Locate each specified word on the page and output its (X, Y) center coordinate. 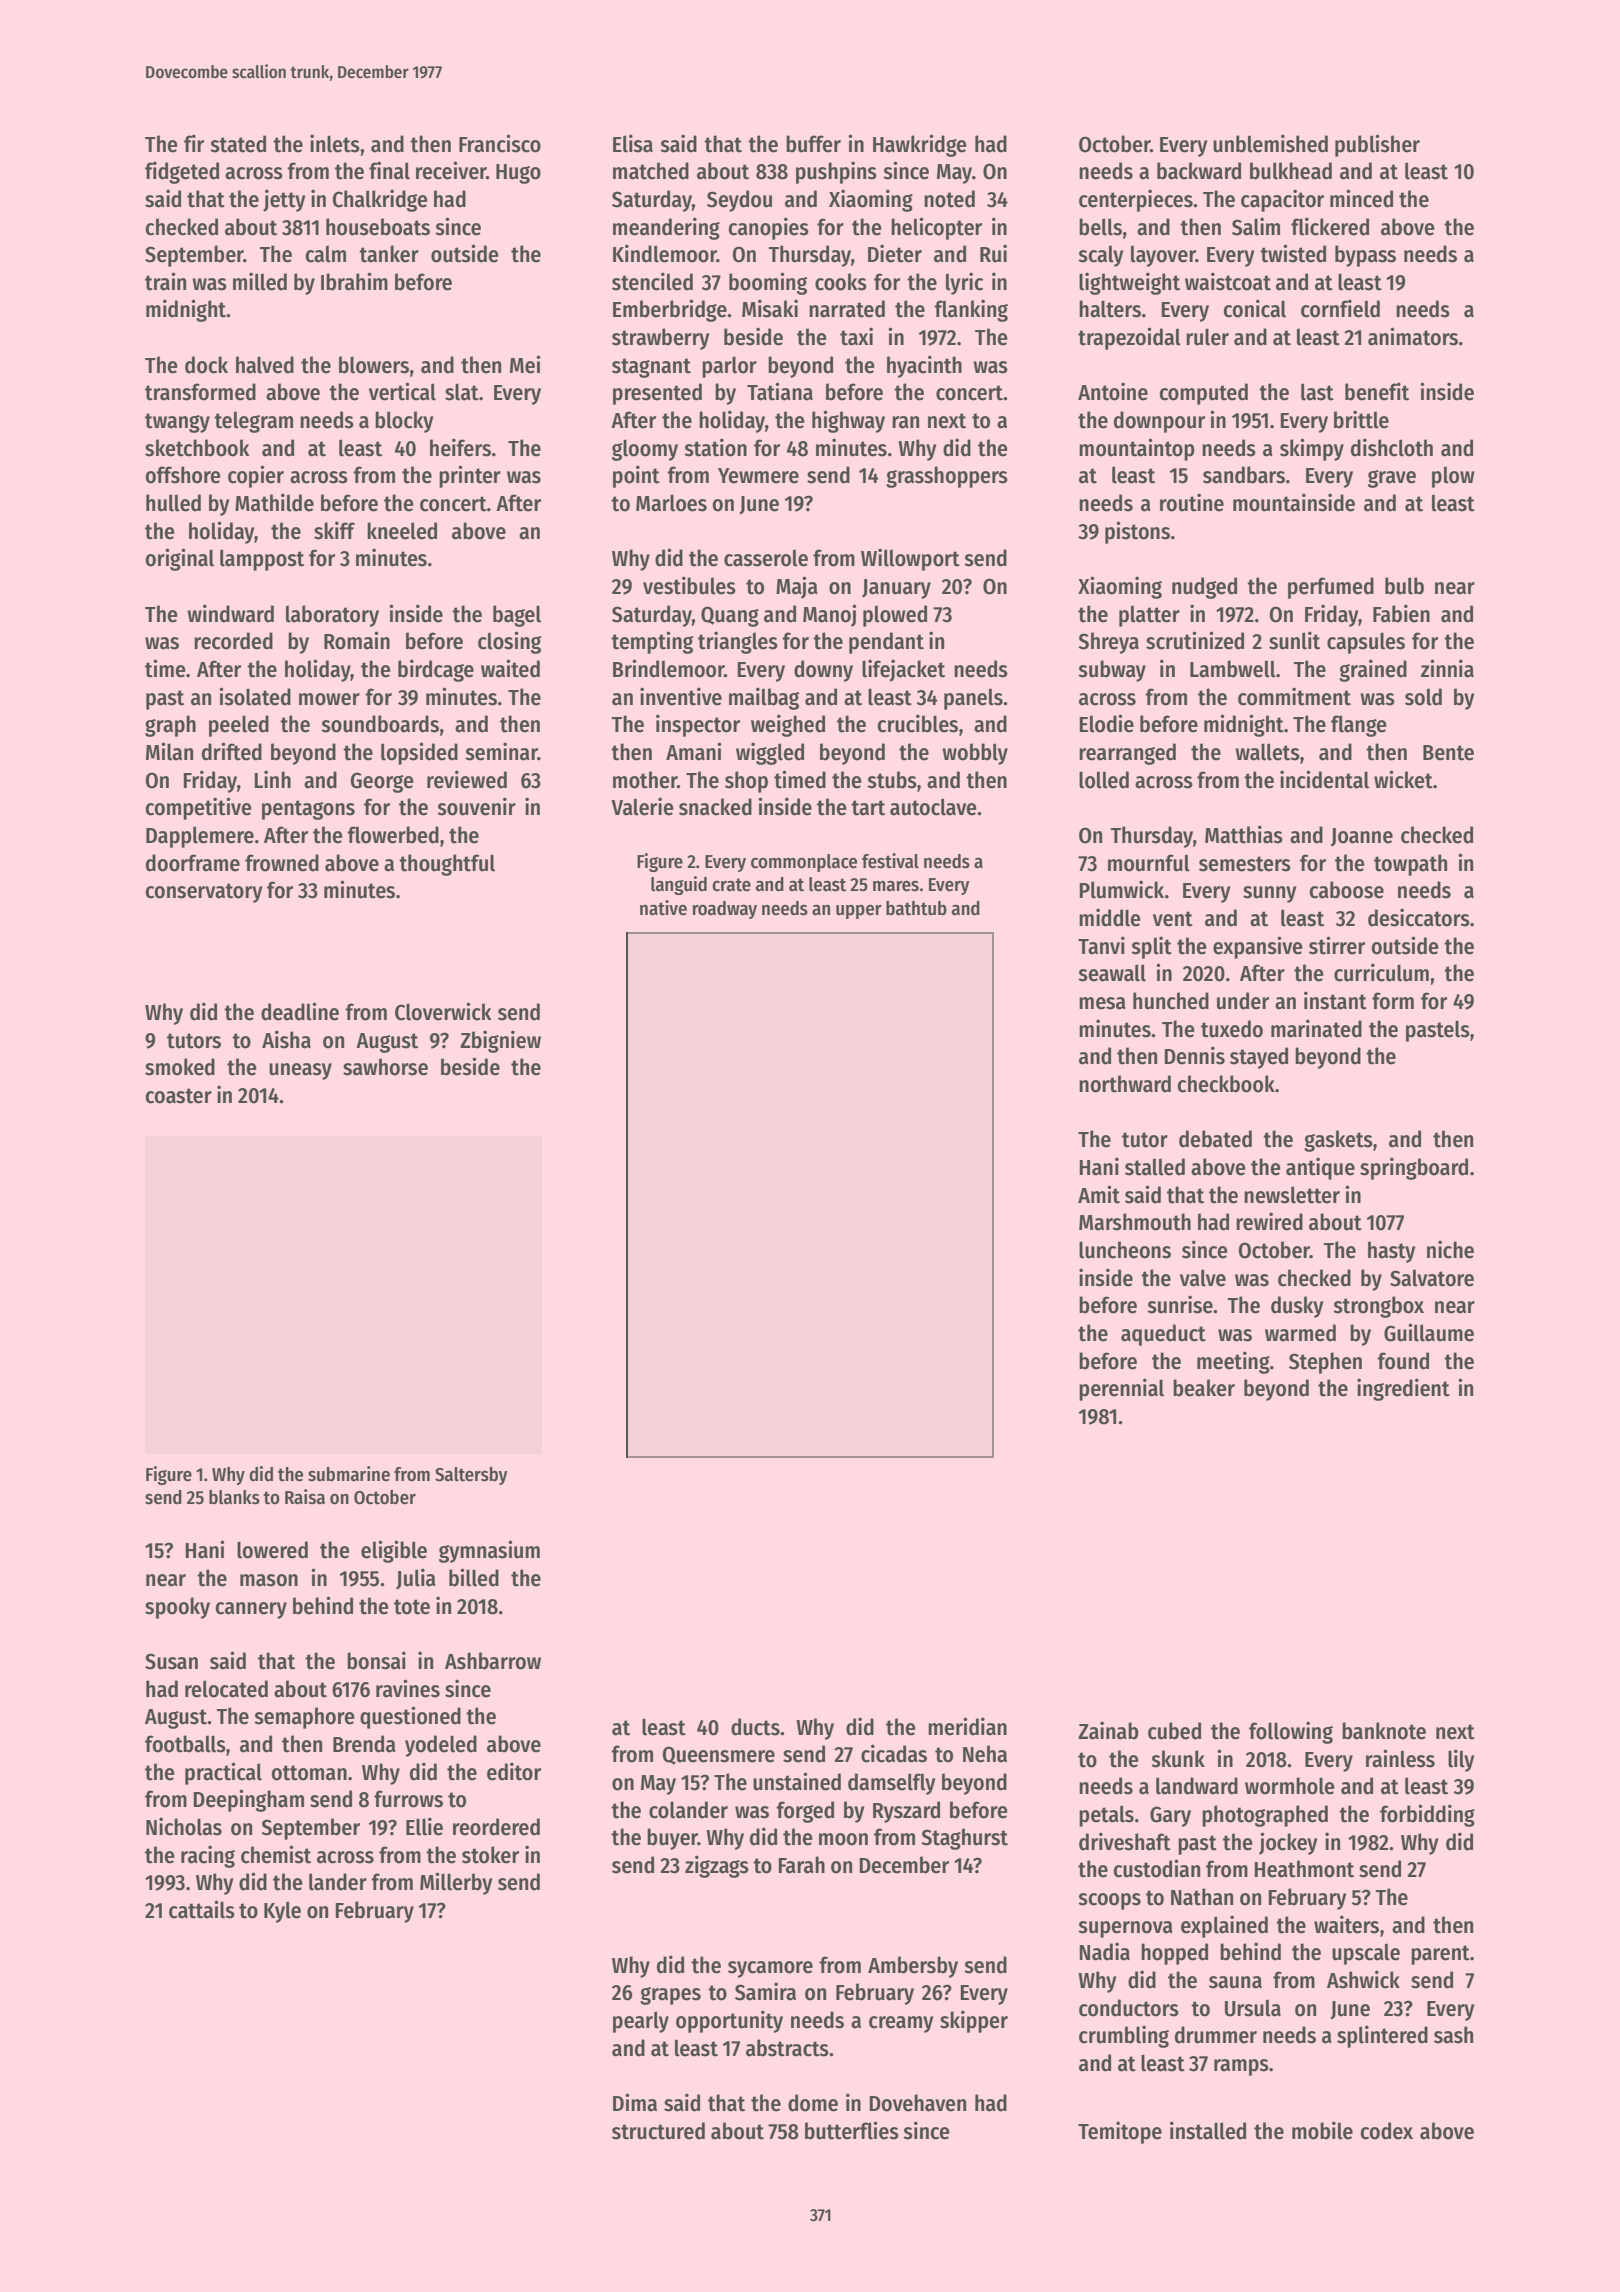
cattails (202, 1909)
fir (194, 143)
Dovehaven (917, 2103)
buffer (813, 144)
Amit (1099, 1194)
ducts (755, 1727)
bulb (1404, 586)
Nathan (1202, 1897)
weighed (788, 725)
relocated (226, 1689)
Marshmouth (1135, 1222)
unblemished (1270, 143)
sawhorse (385, 1067)
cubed (1174, 1731)
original (179, 559)
